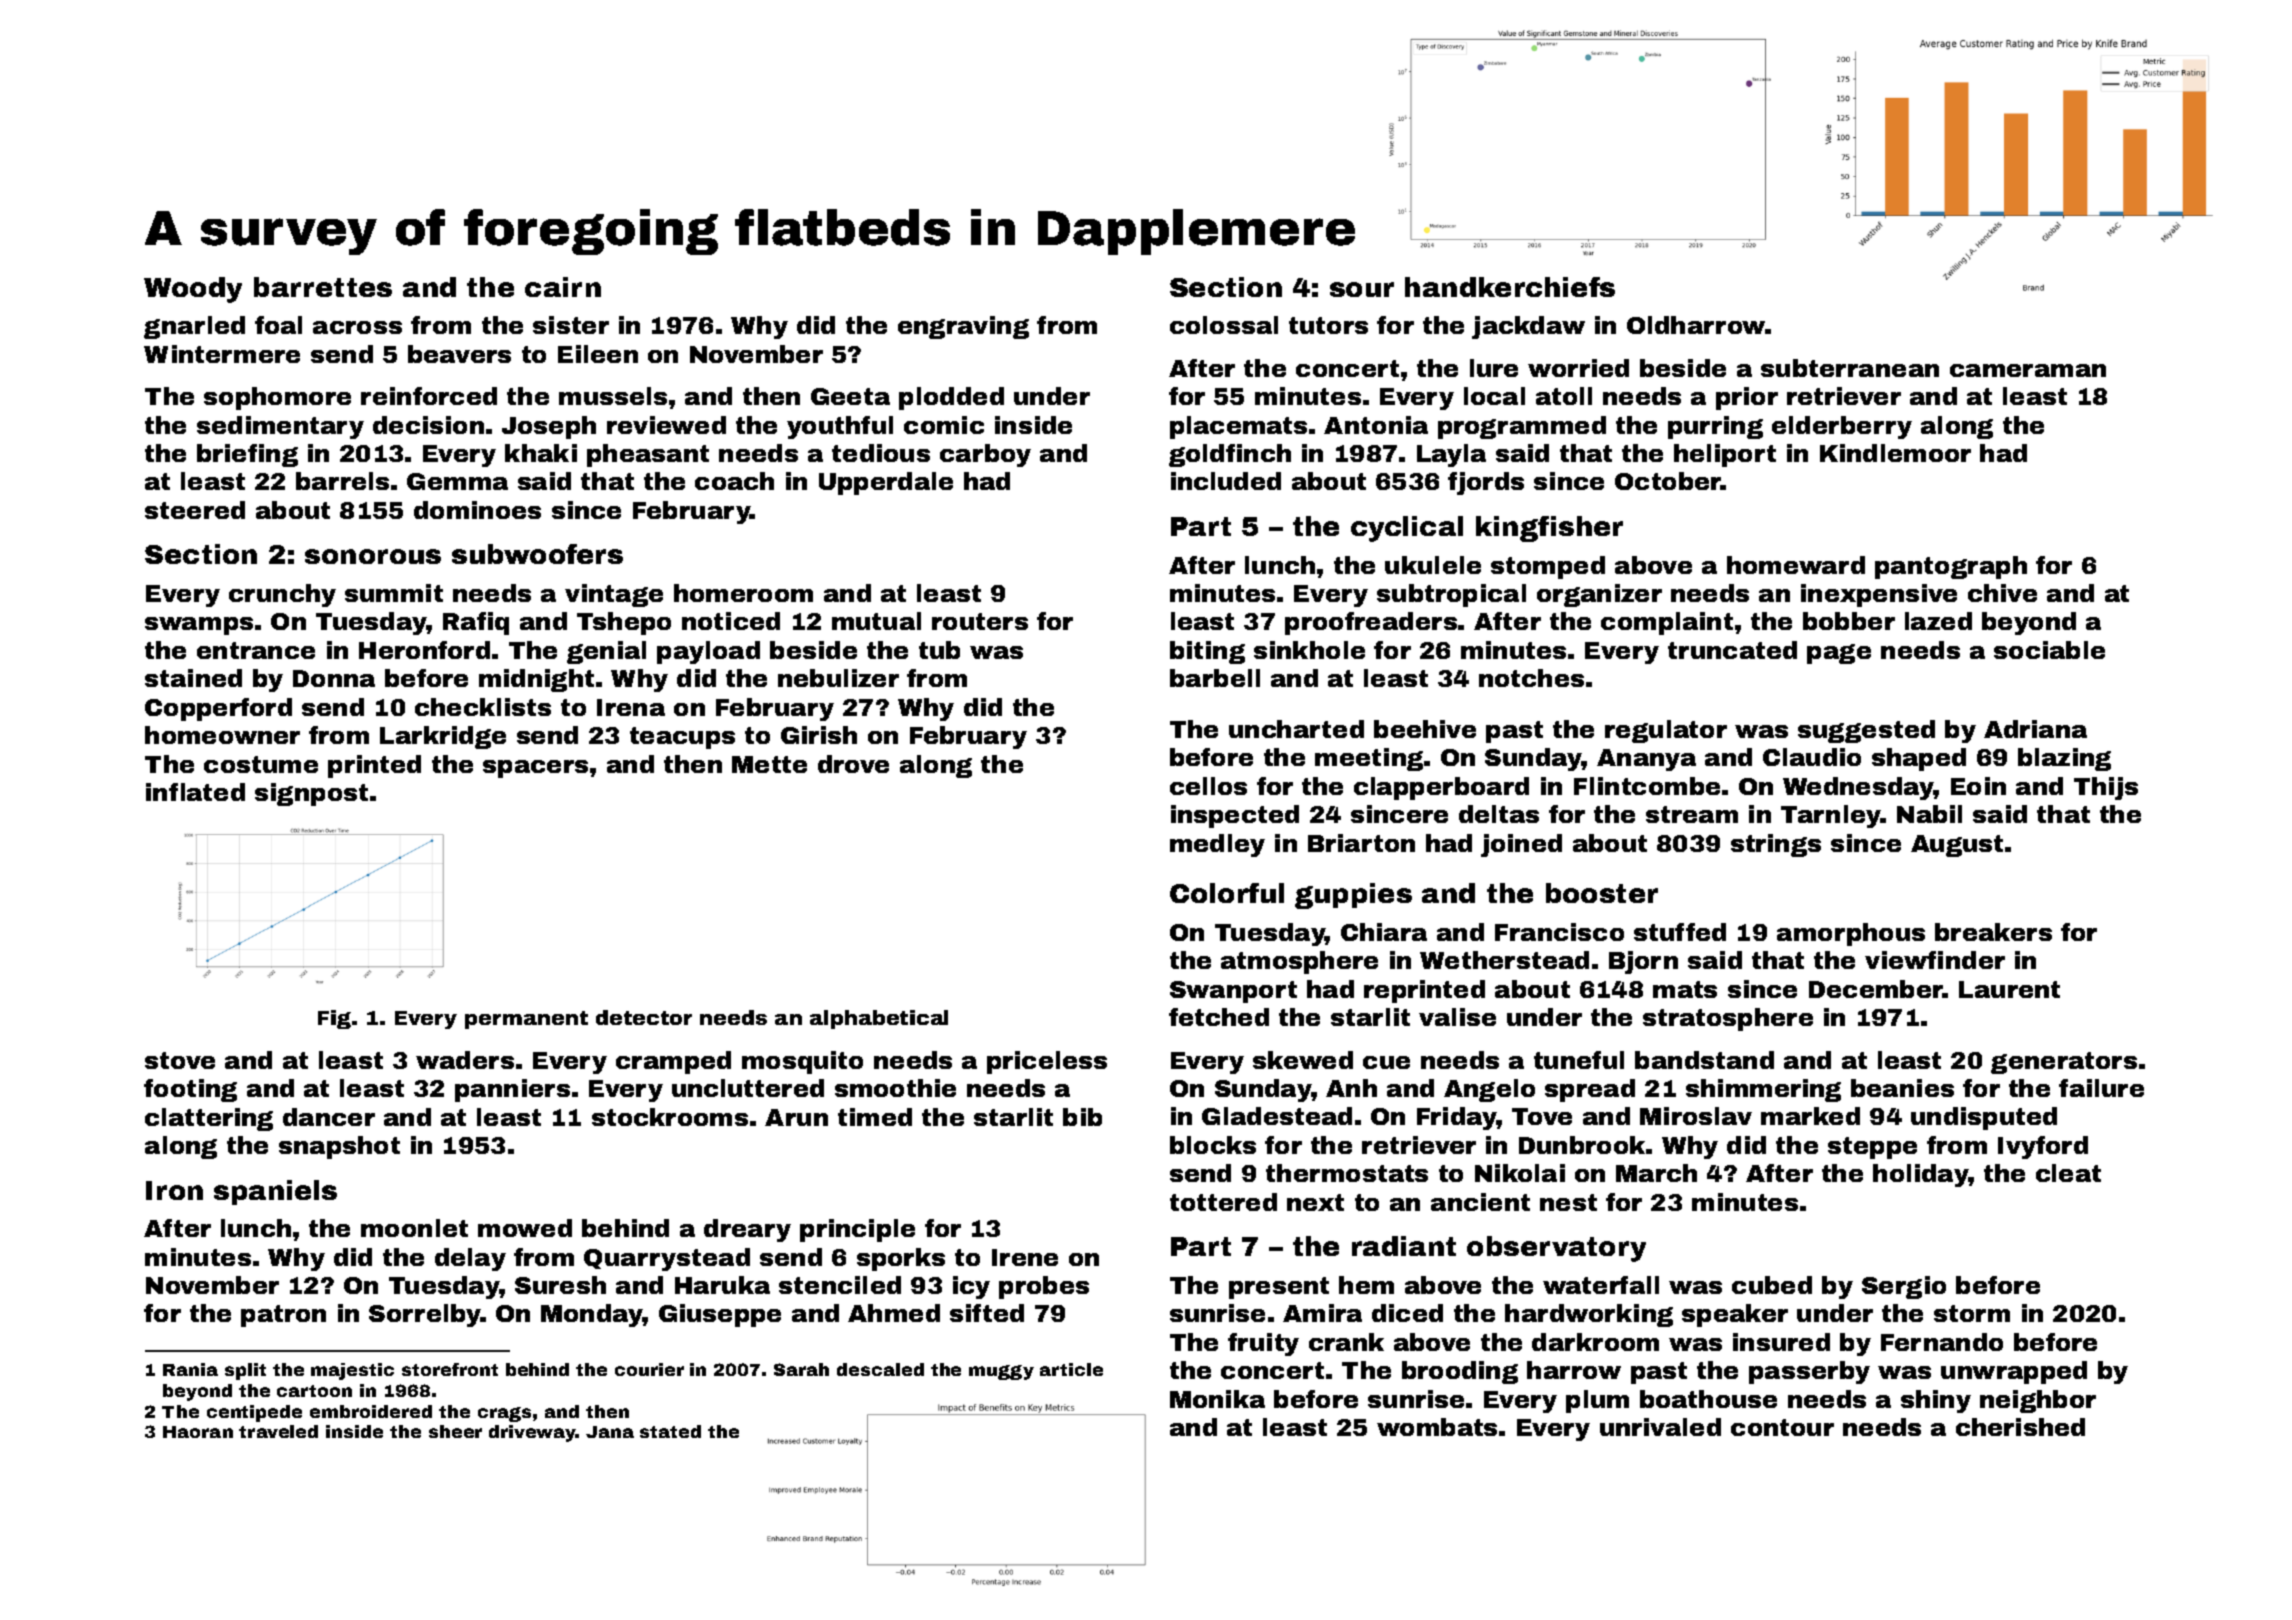 This screenshot has width=2292, height=1620. What do you see at coordinates (2014, 1372) in the screenshot?
I see `unwrapped` at bounding box center [2014, 1372].
